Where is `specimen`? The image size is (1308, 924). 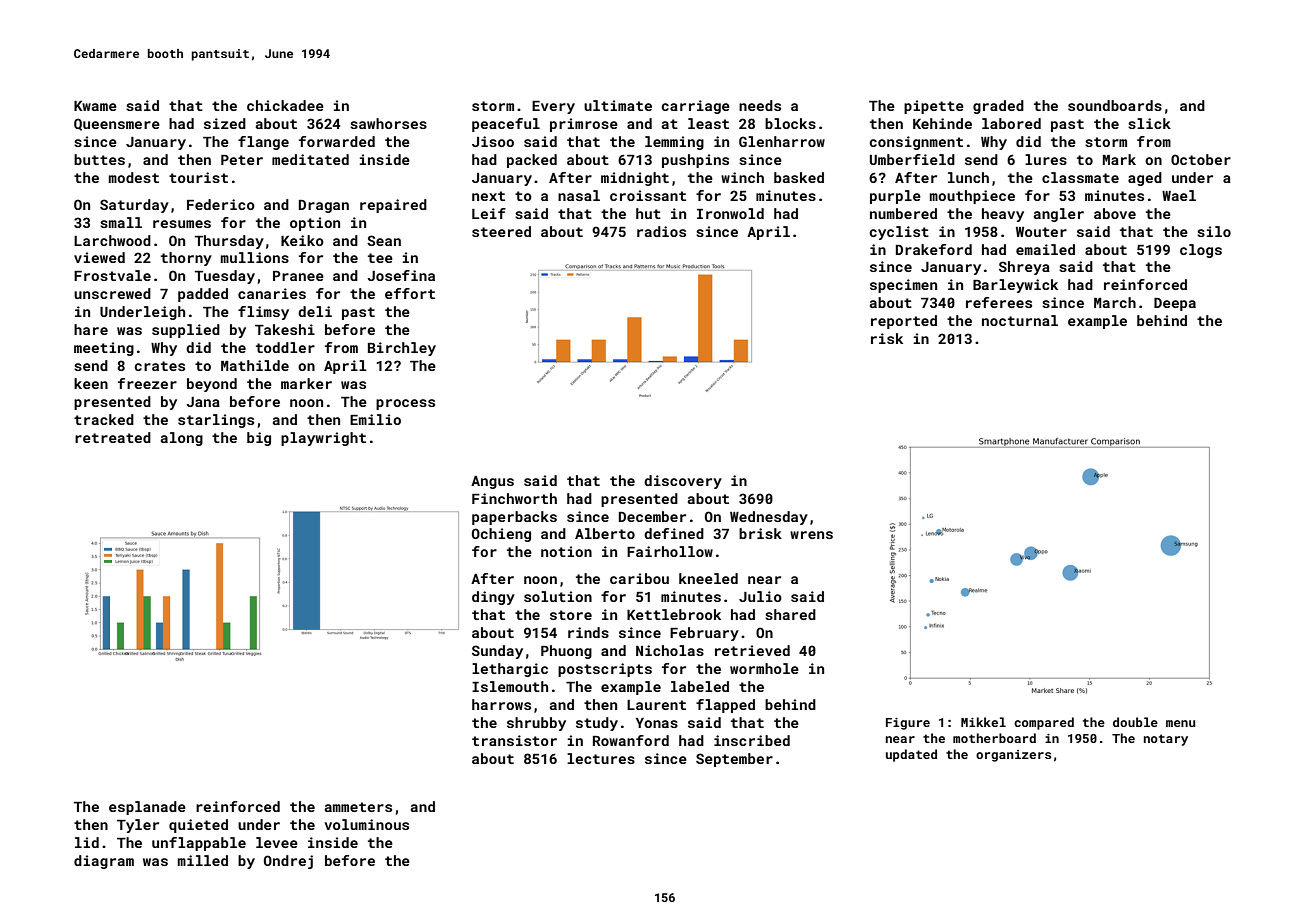
specimen is located at coordinates (903, 286).
